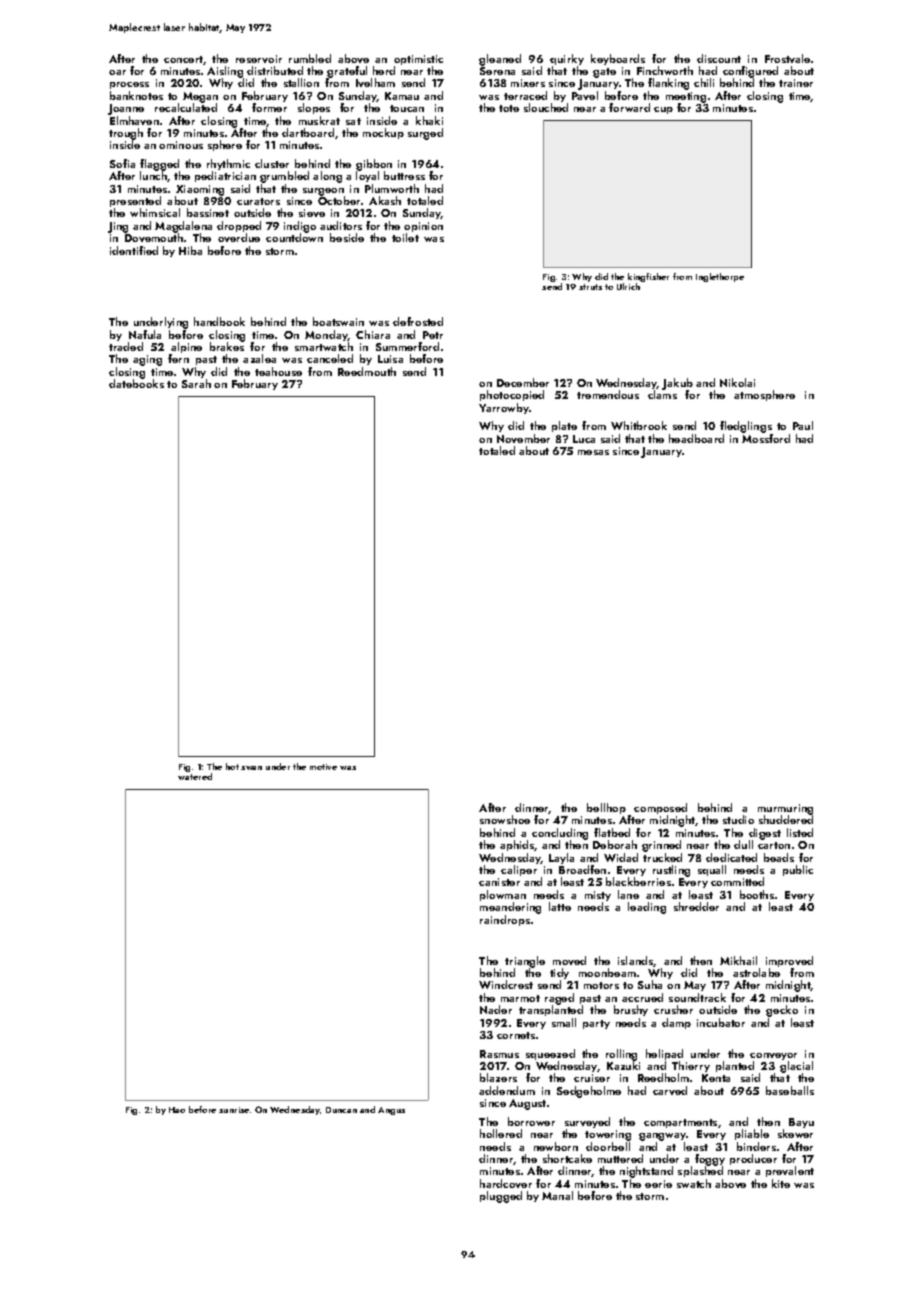 Image resolution: width=924 pixels, height=1308 pixels. Describe the element at coordinates (721, 1022) in the image. I see `incubator` at that location.
